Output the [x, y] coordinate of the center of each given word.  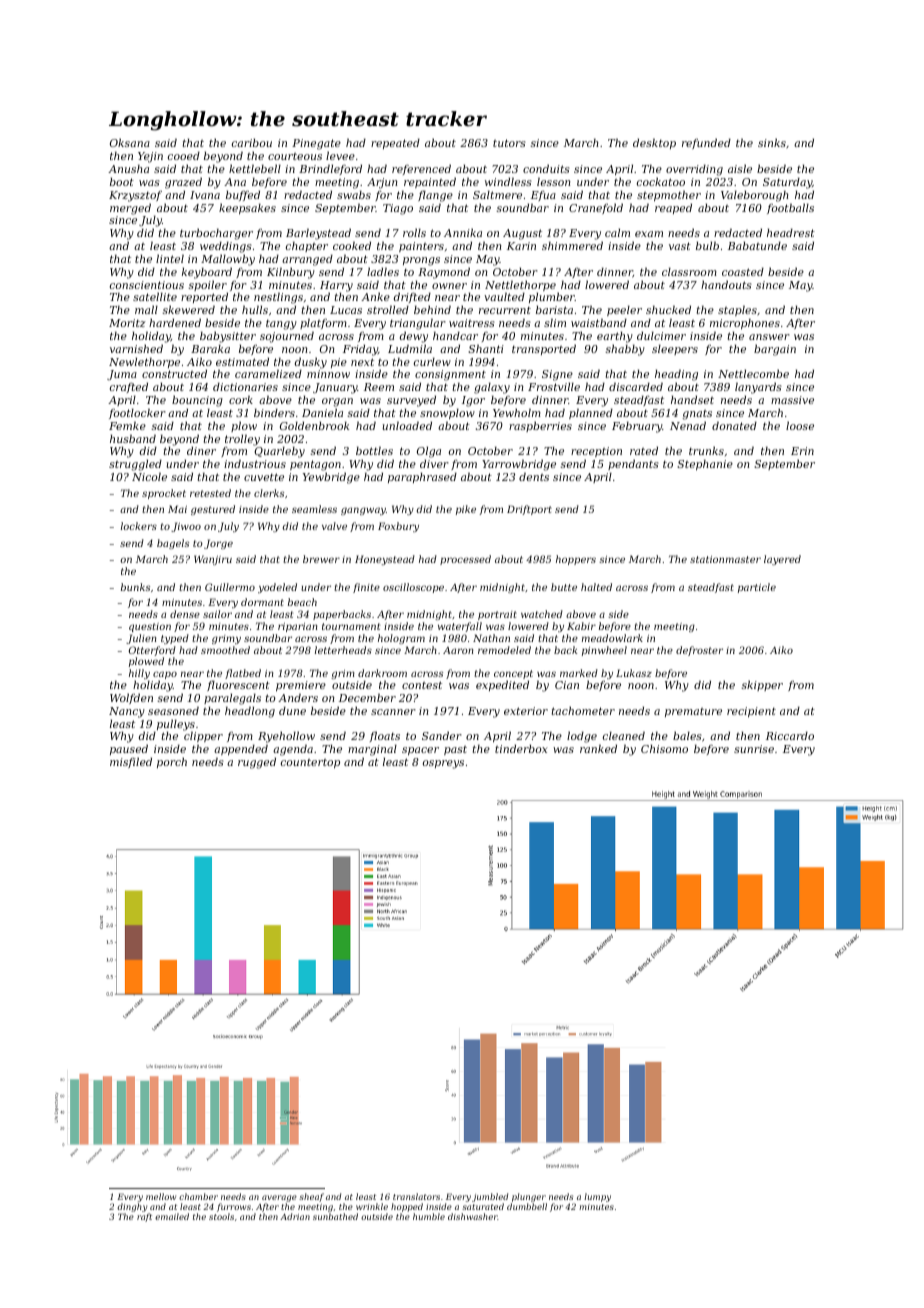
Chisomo [664, 748]
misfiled [131, 762]
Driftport [529, 510]
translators [416, 1196]
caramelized [268, 373]
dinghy [133, 1208]
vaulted [504, 296]
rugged [257, 763]
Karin [521, 246]
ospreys [443, 764]
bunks [135, 587]
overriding [694, 170]
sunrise [754, 749]
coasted [743, 271]
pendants [633, 464]
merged [130, 209]
